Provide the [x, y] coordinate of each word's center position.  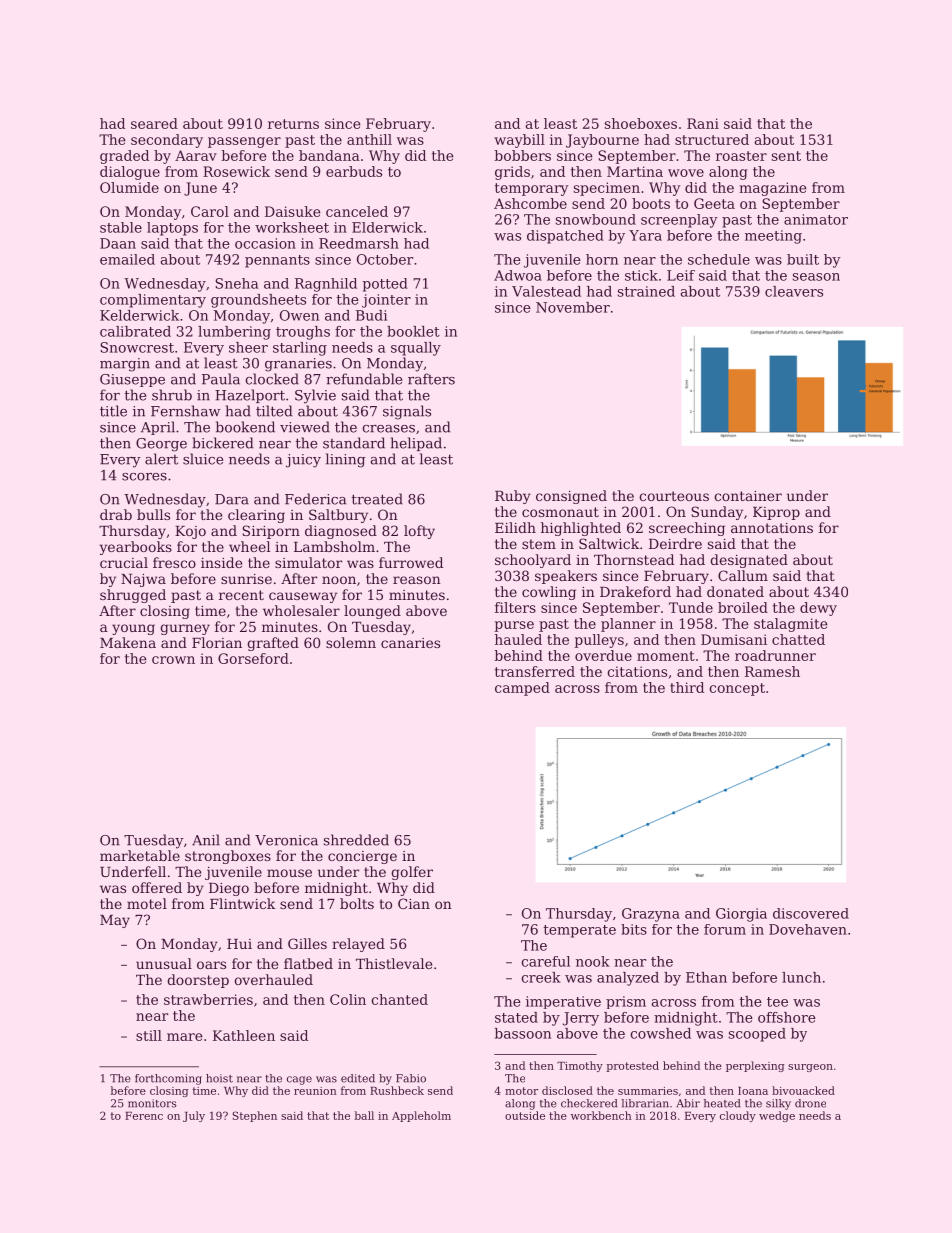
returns [293, 124]
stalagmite [790, 625]
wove [686, 173]
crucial [124, 562]
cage [299, 1080]
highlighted [581, 529]
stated [516, 1017]
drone [810, 1103]
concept [737, 689]
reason [417, 580]
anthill [369, 139]
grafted [273, 644]
